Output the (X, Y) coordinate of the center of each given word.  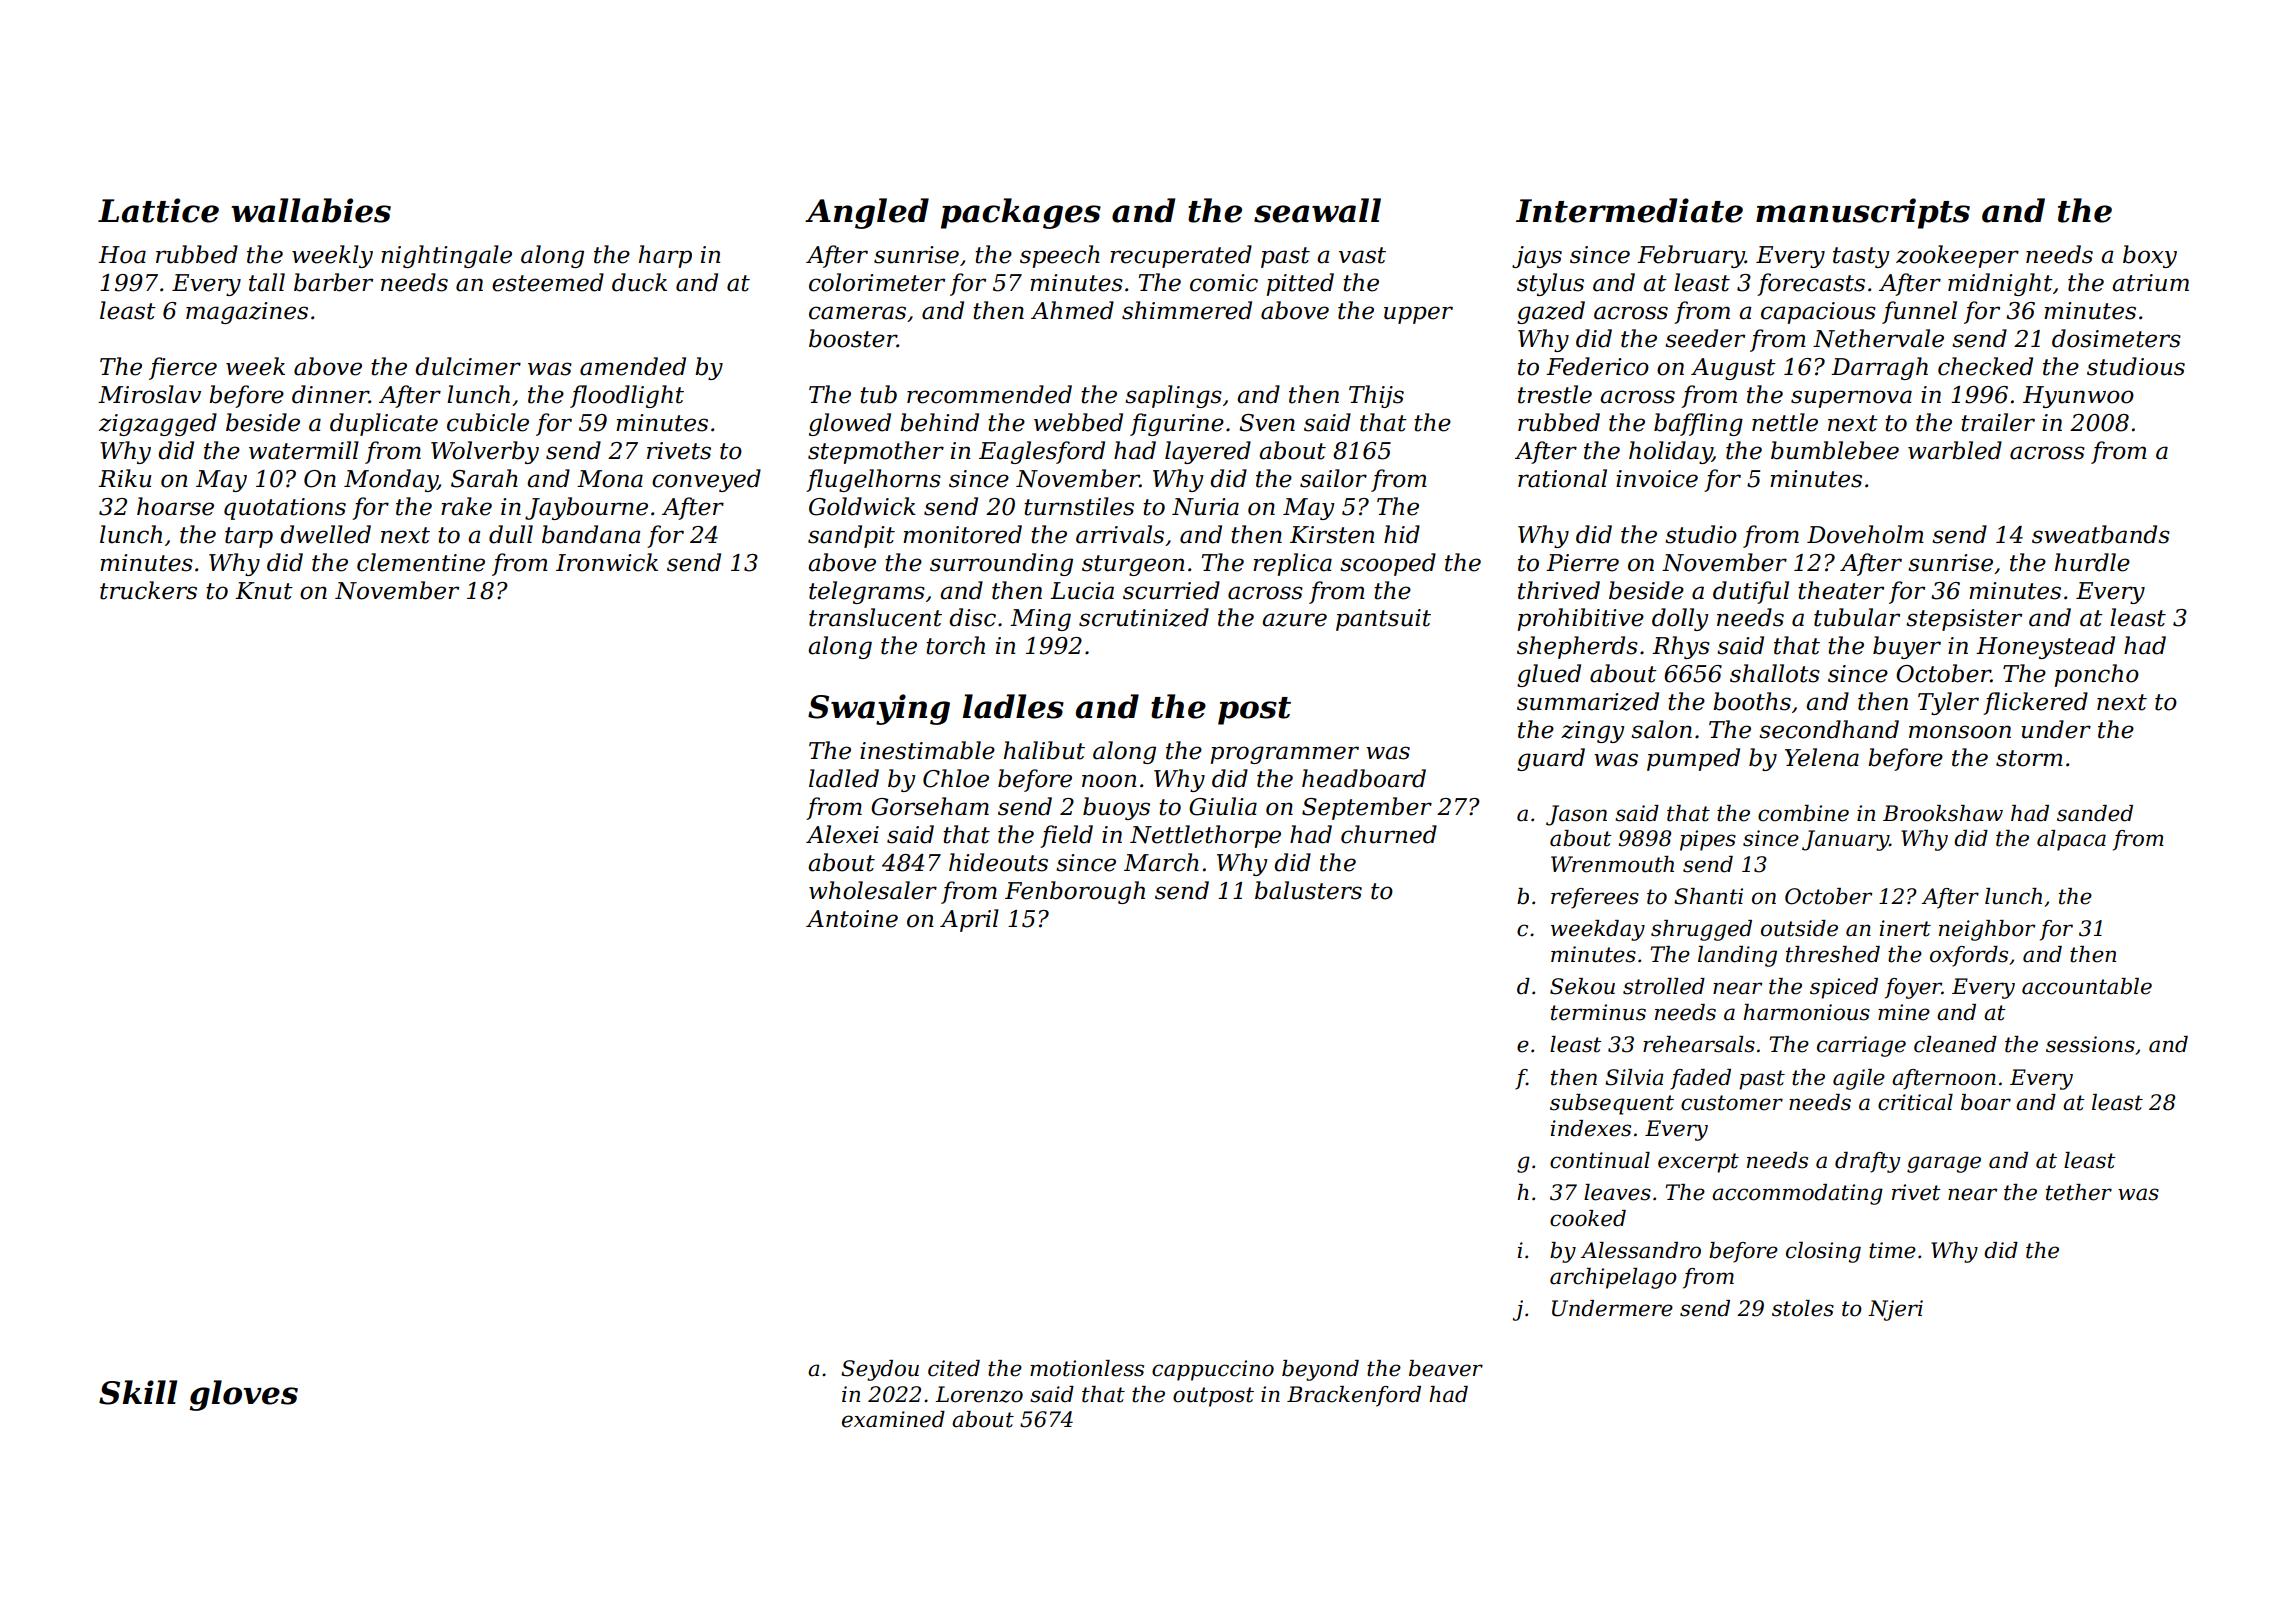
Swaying (879, 709)
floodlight (627, 396)
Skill (138, 1392)
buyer (1907, 647)
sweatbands (2101, 534)
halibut (1044, 750)
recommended (989, 394)
